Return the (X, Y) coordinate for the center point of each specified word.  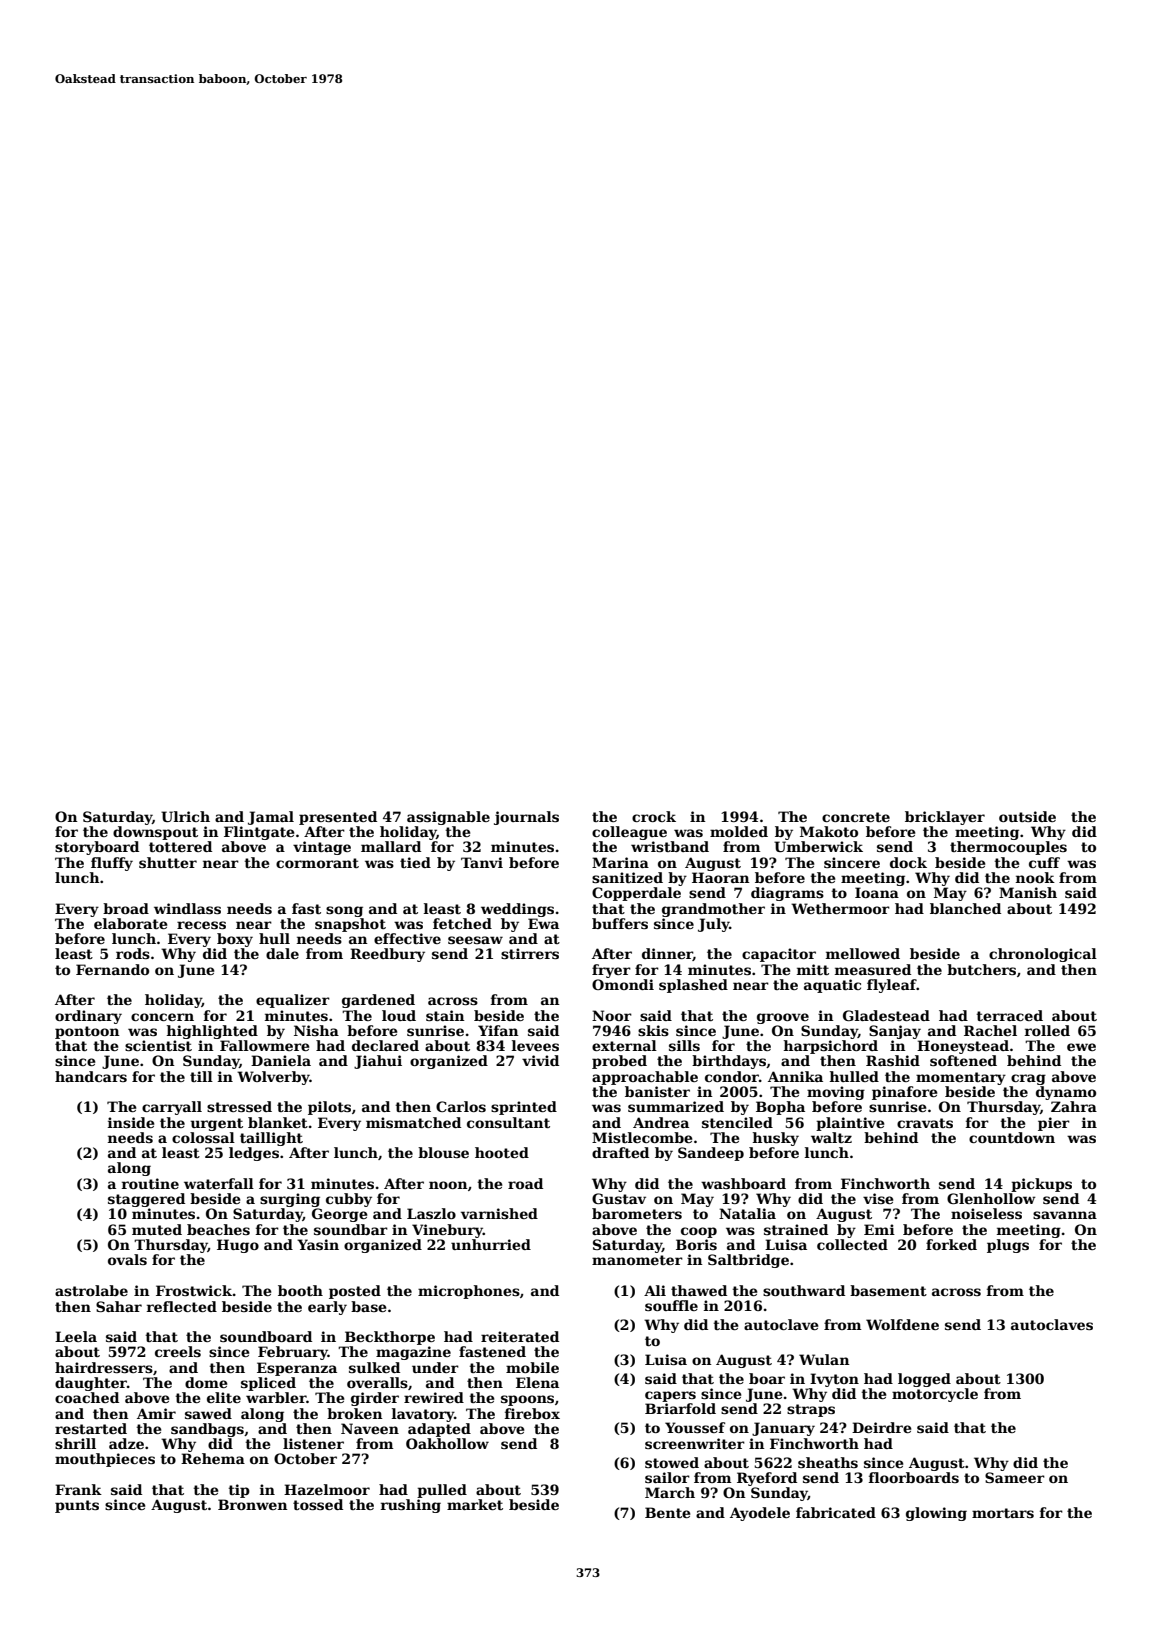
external (624, 1045)
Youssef (695, 1427)
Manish (1028, 892)
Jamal (271, 818)
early (327, 1308)
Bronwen (253, 1504)
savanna (1065, 1215)
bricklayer (945, 818)
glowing (936, 1514)
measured (873, 969)
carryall (172, 1108)
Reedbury (387, 955)
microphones (469, 1292)
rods (133, 953)
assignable (448, 818)
